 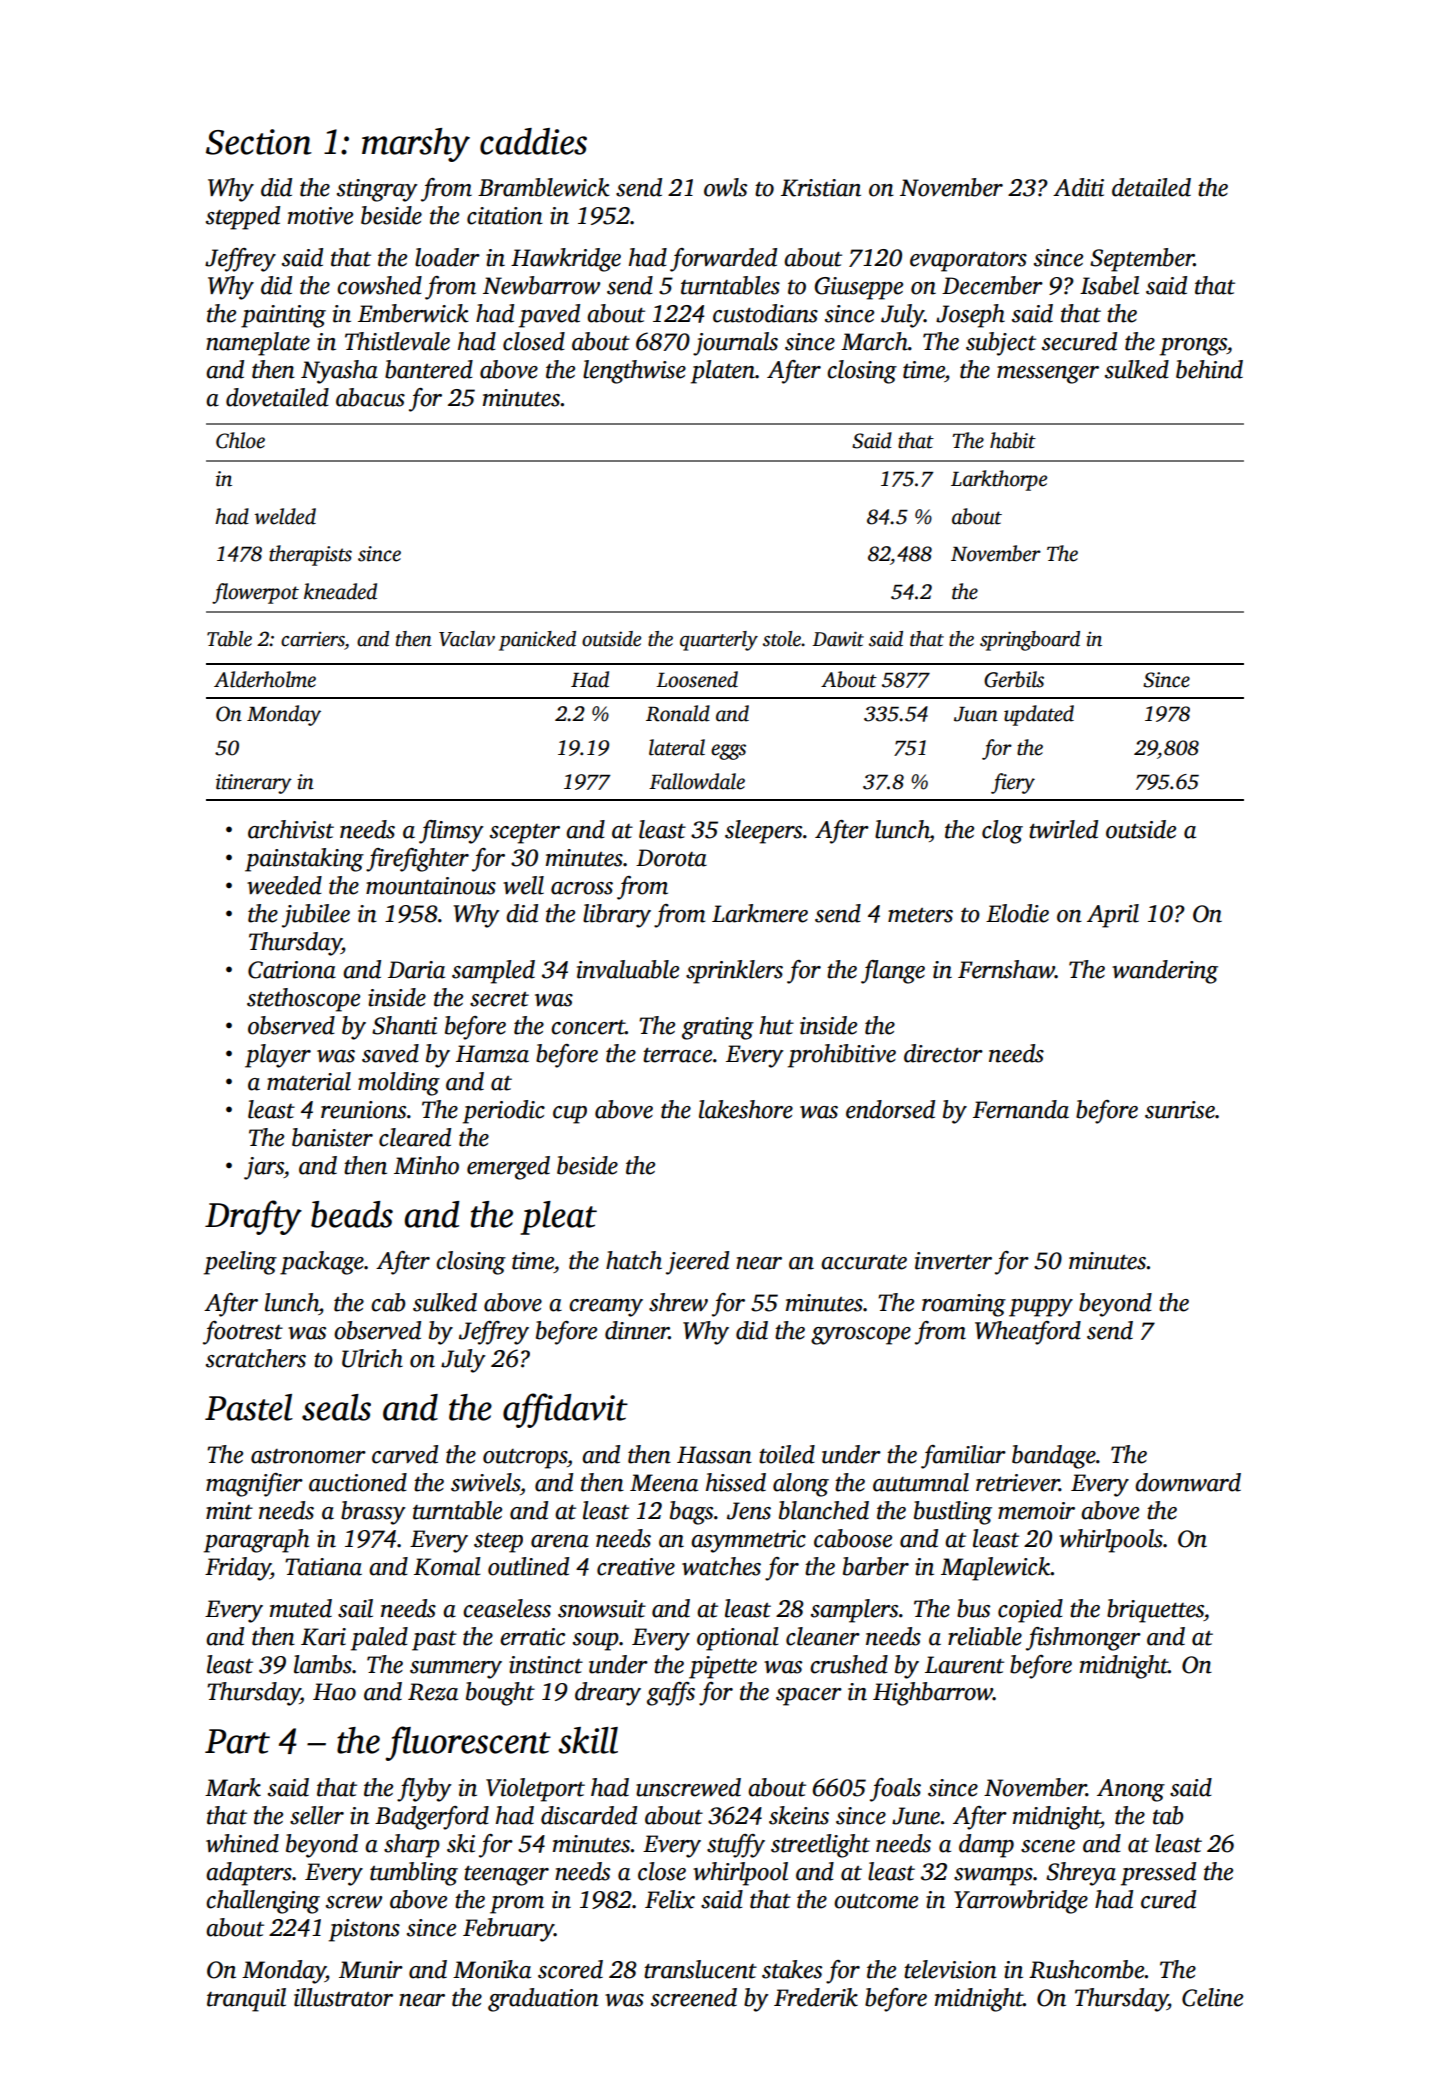 I want to click on scratchers, so click(x=256, y=1358).
